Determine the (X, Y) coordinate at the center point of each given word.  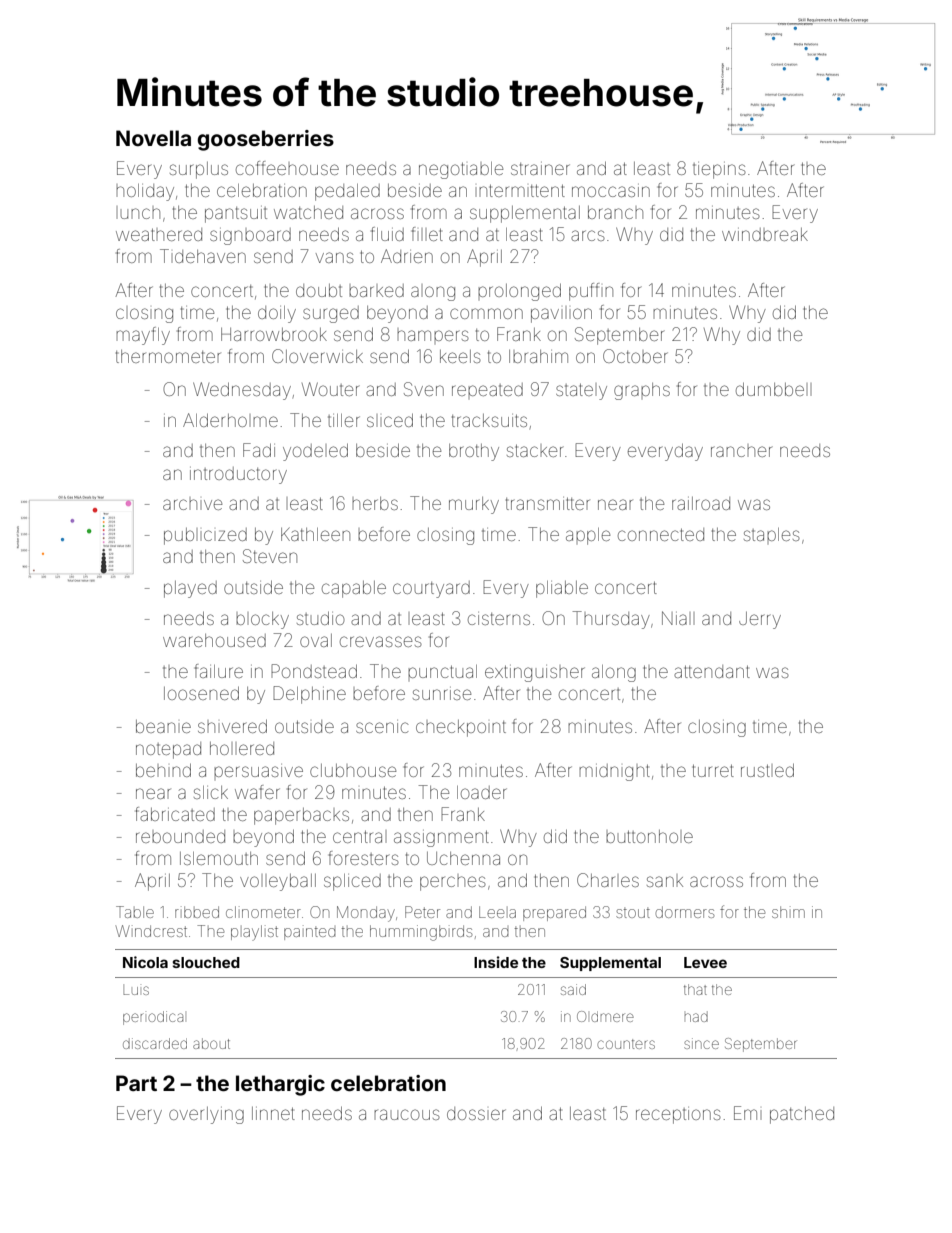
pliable (562, 589)
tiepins (719, 170)
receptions (678, 1115)
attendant (712, 671)
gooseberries (265, 140)
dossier (476, 1113)
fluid (387, 234)
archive (192, 504)
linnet (273, 1113)
